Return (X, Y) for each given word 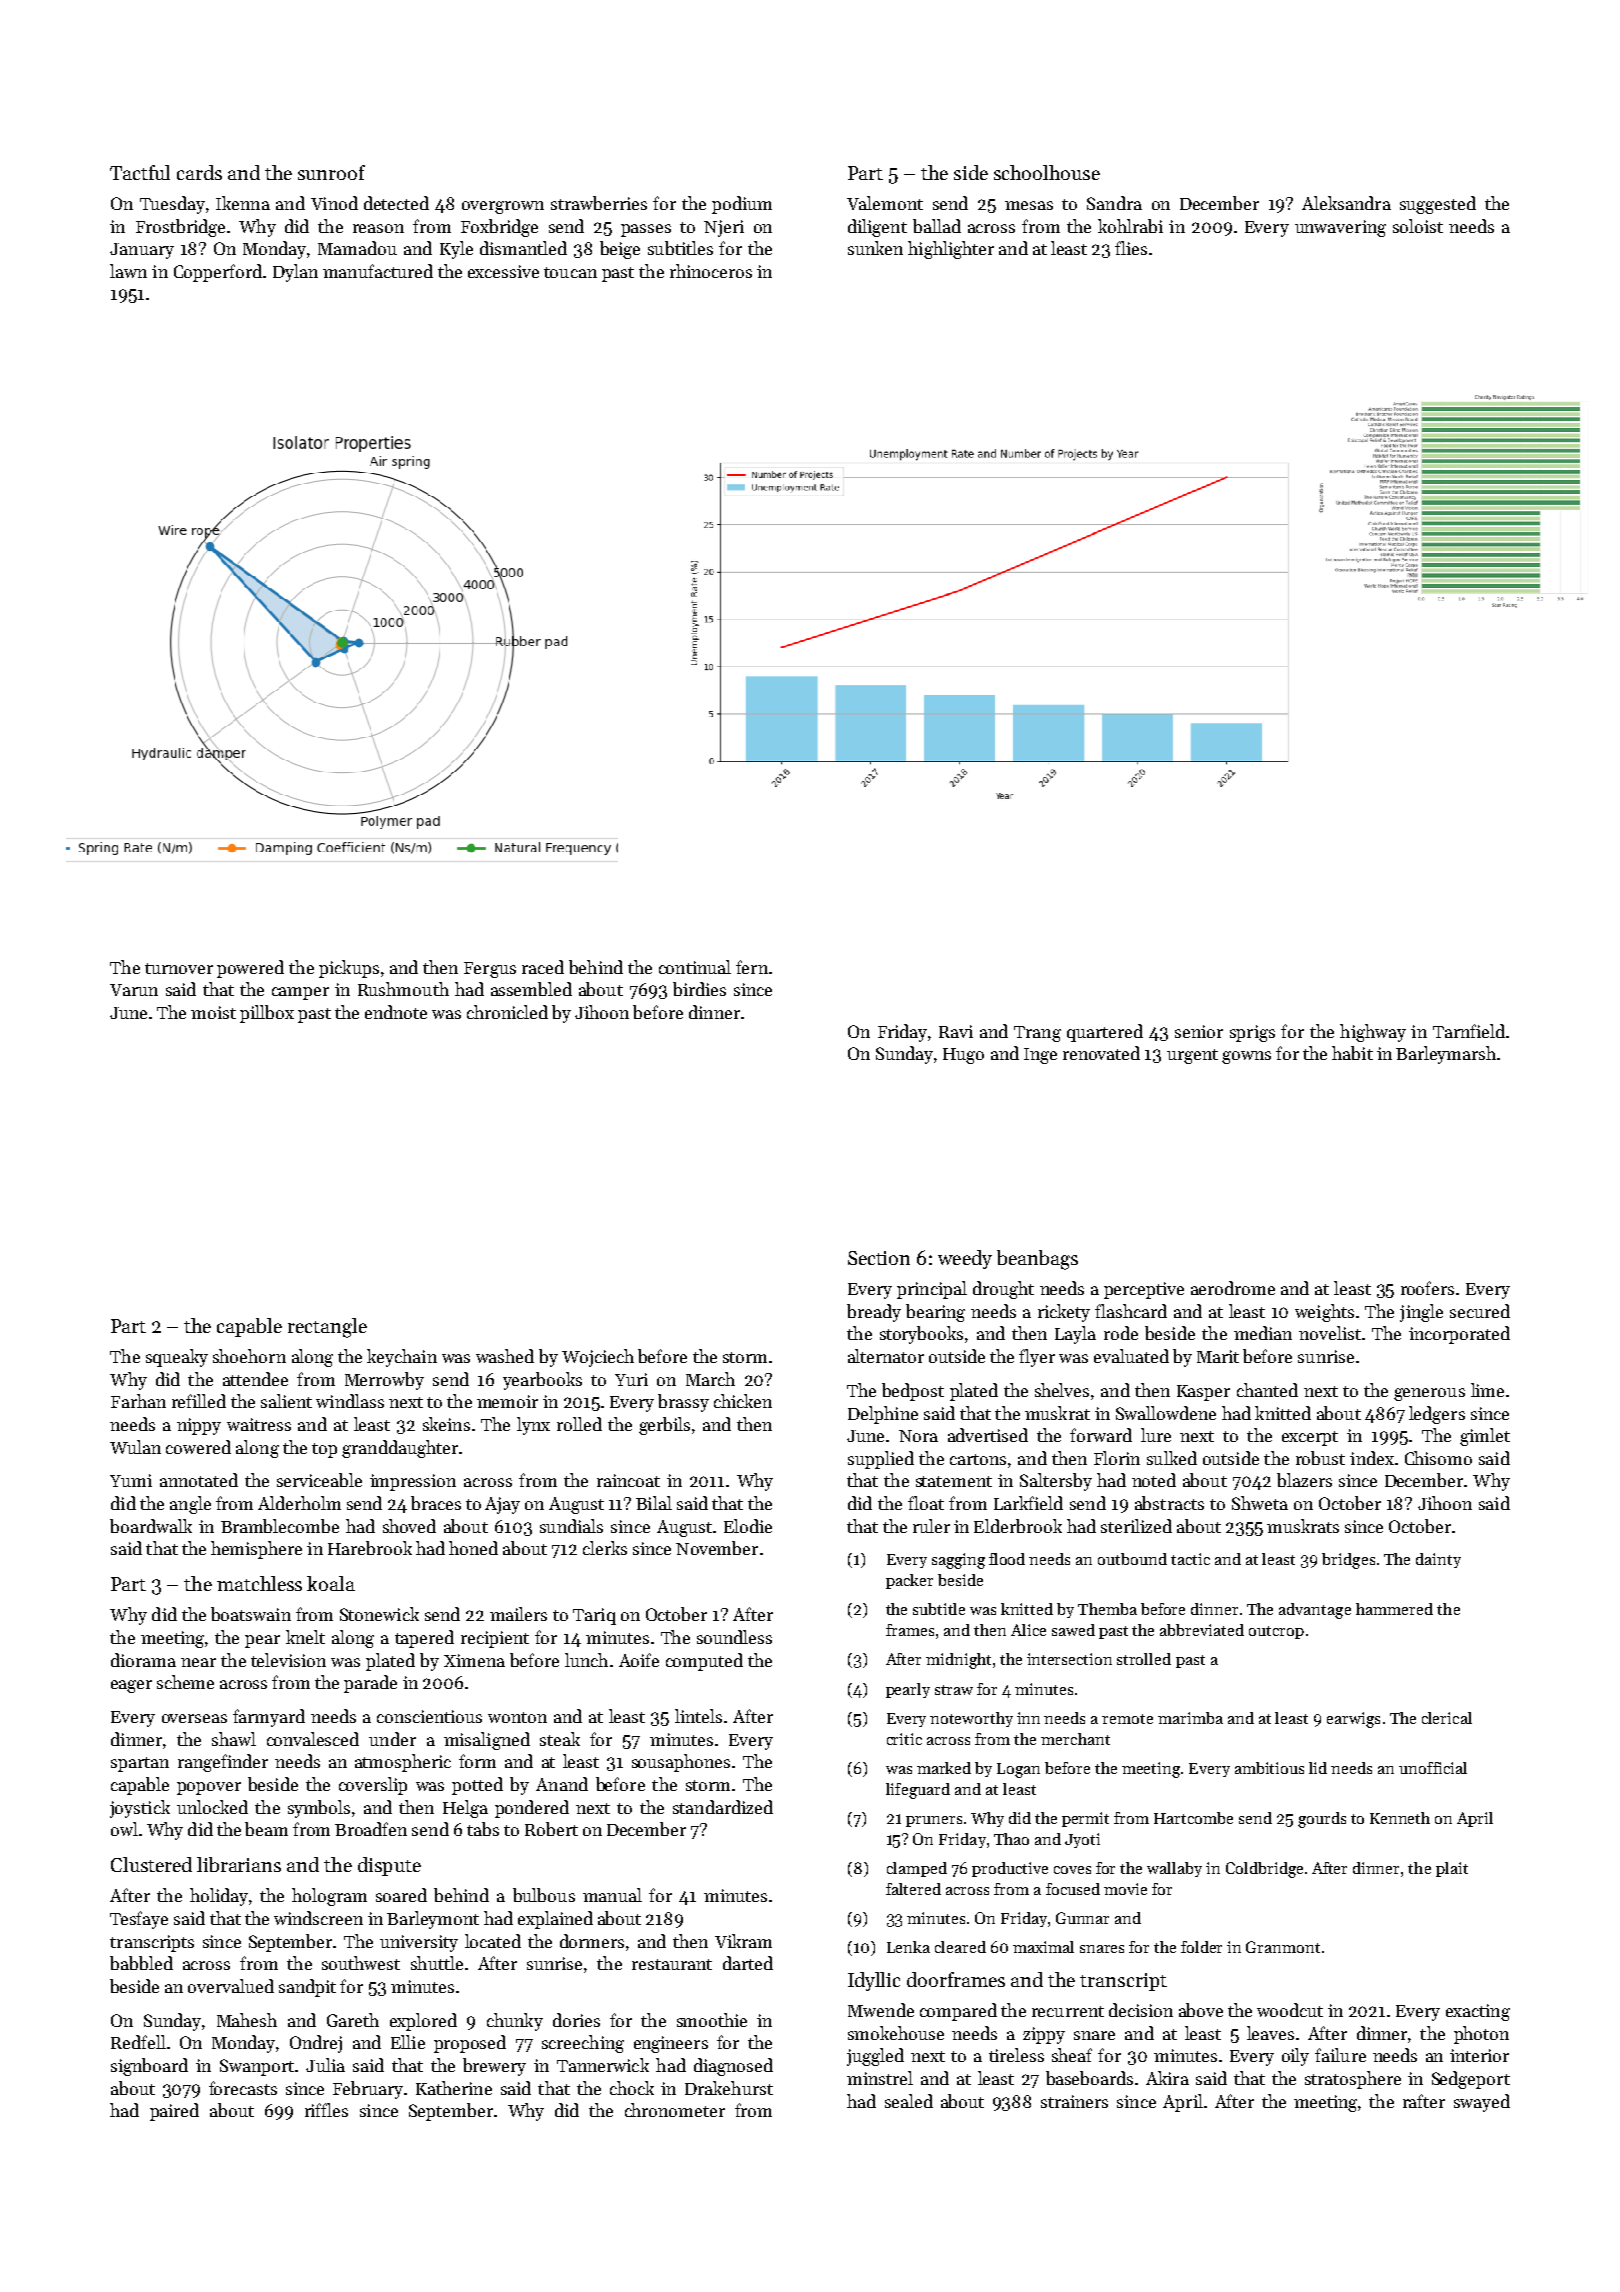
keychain (402, 1358)
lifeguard (918, 1791)
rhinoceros (711, 271)
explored (423, 2022)
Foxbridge (499, 228)
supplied (881, 1460)
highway (1373, 1033)
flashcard (1131, 1311)
